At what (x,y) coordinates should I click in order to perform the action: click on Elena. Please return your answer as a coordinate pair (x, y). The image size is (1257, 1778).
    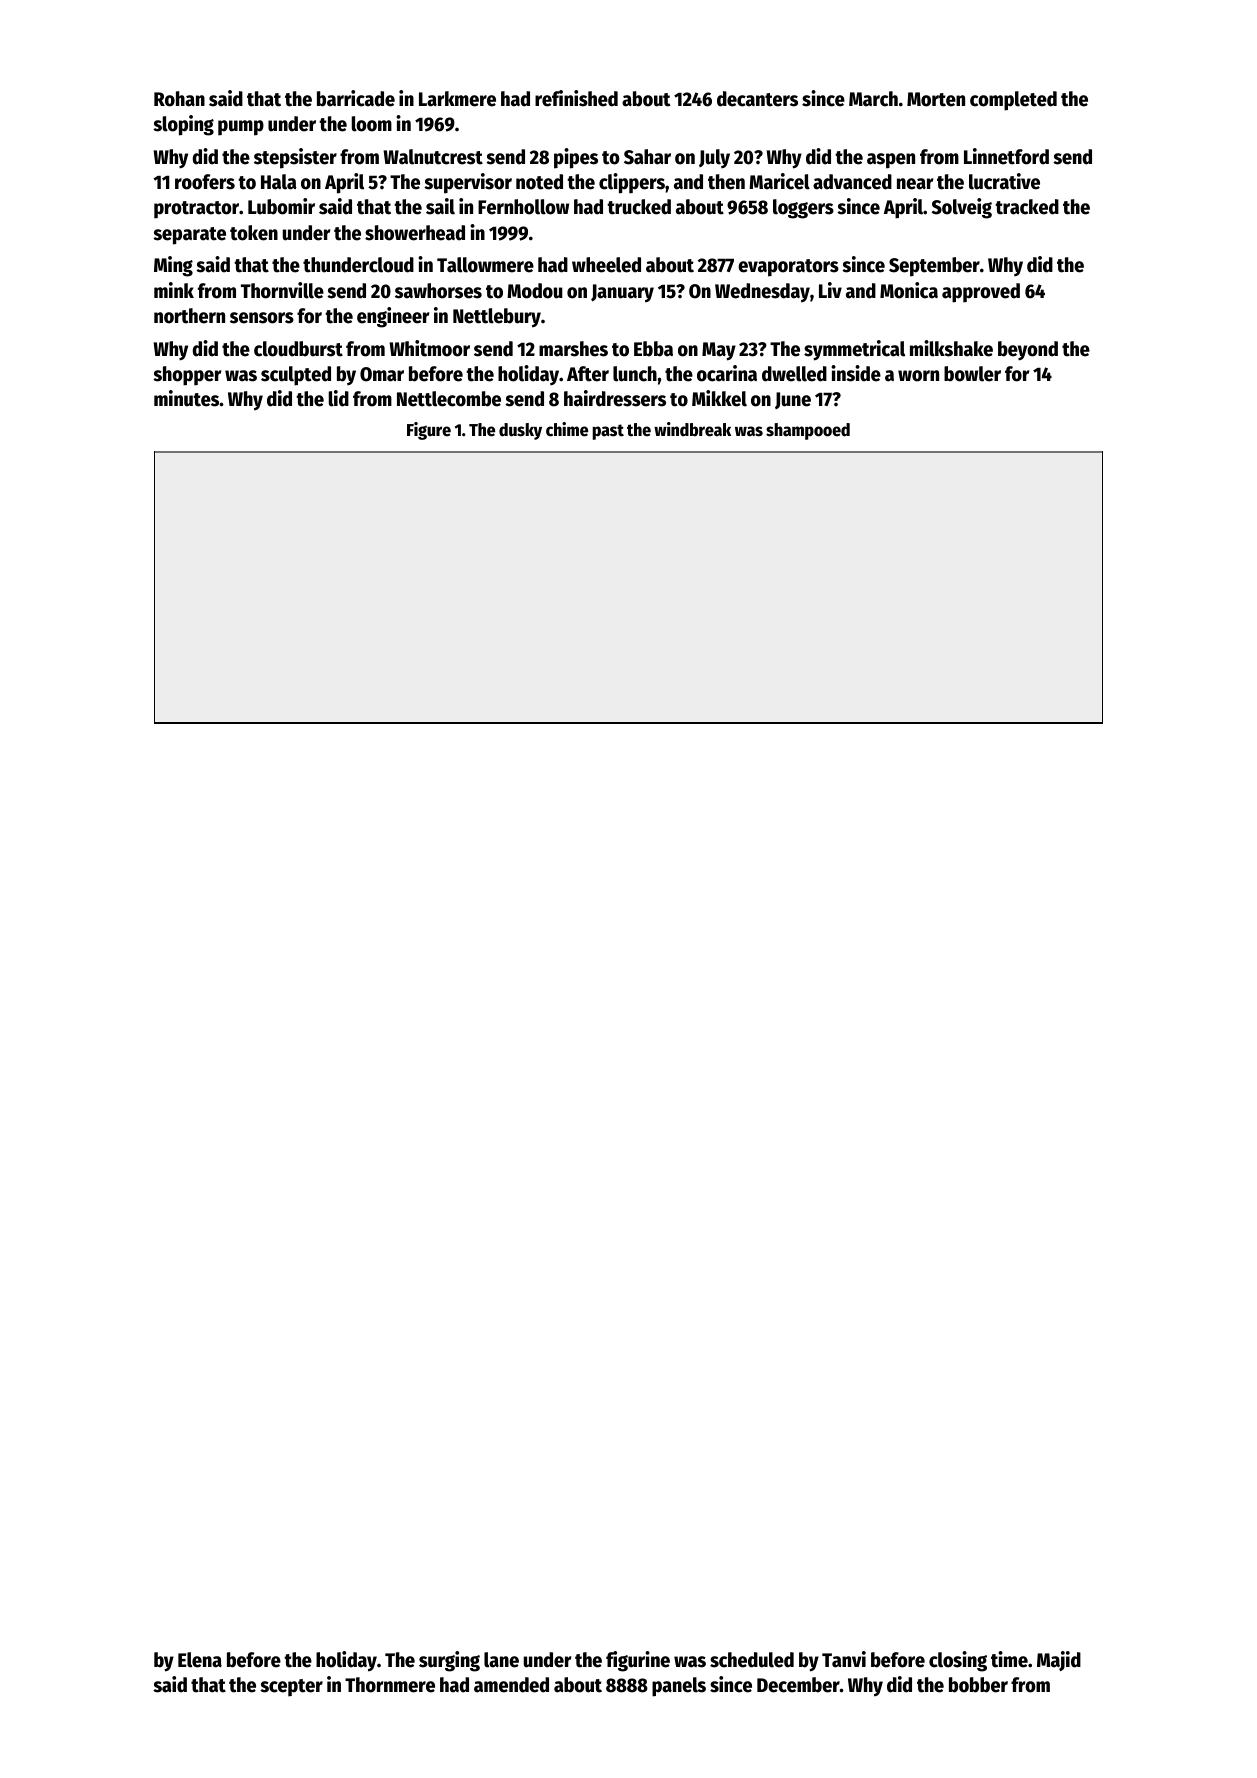
    Looking at the image, I should click on (200, 1660).
